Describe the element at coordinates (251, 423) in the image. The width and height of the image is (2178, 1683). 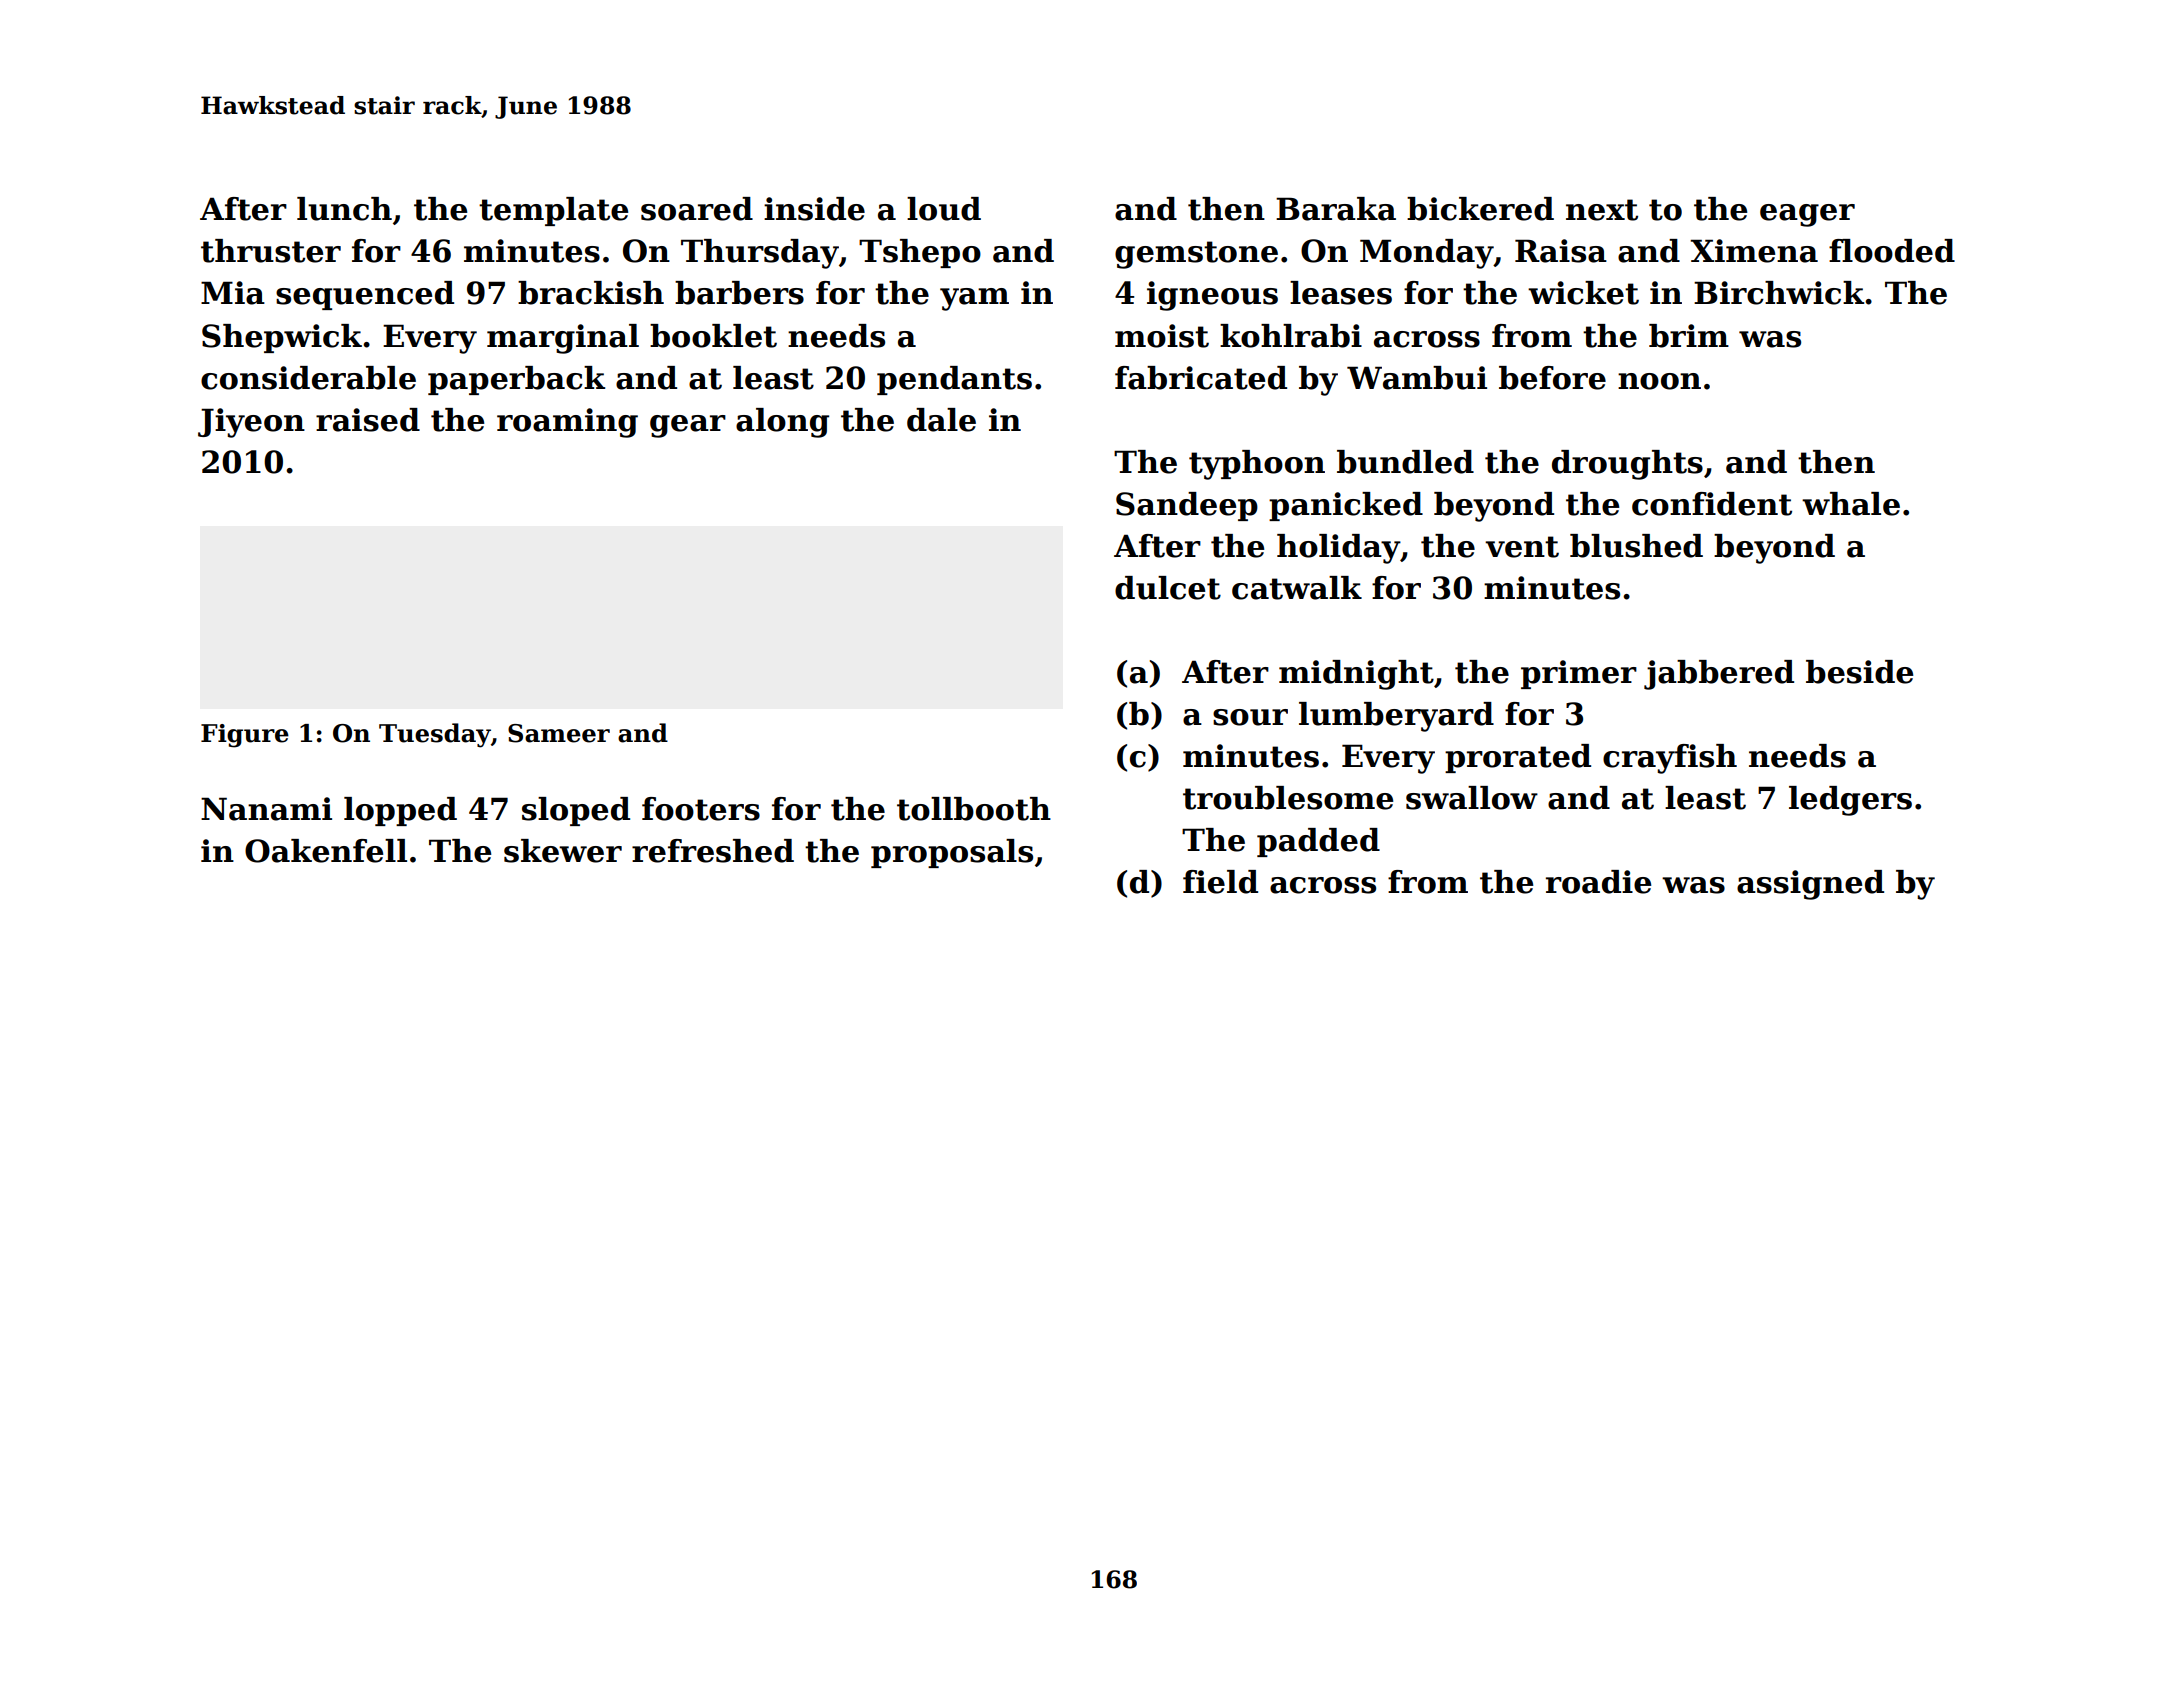
I see `Jiyeon` at that location.
